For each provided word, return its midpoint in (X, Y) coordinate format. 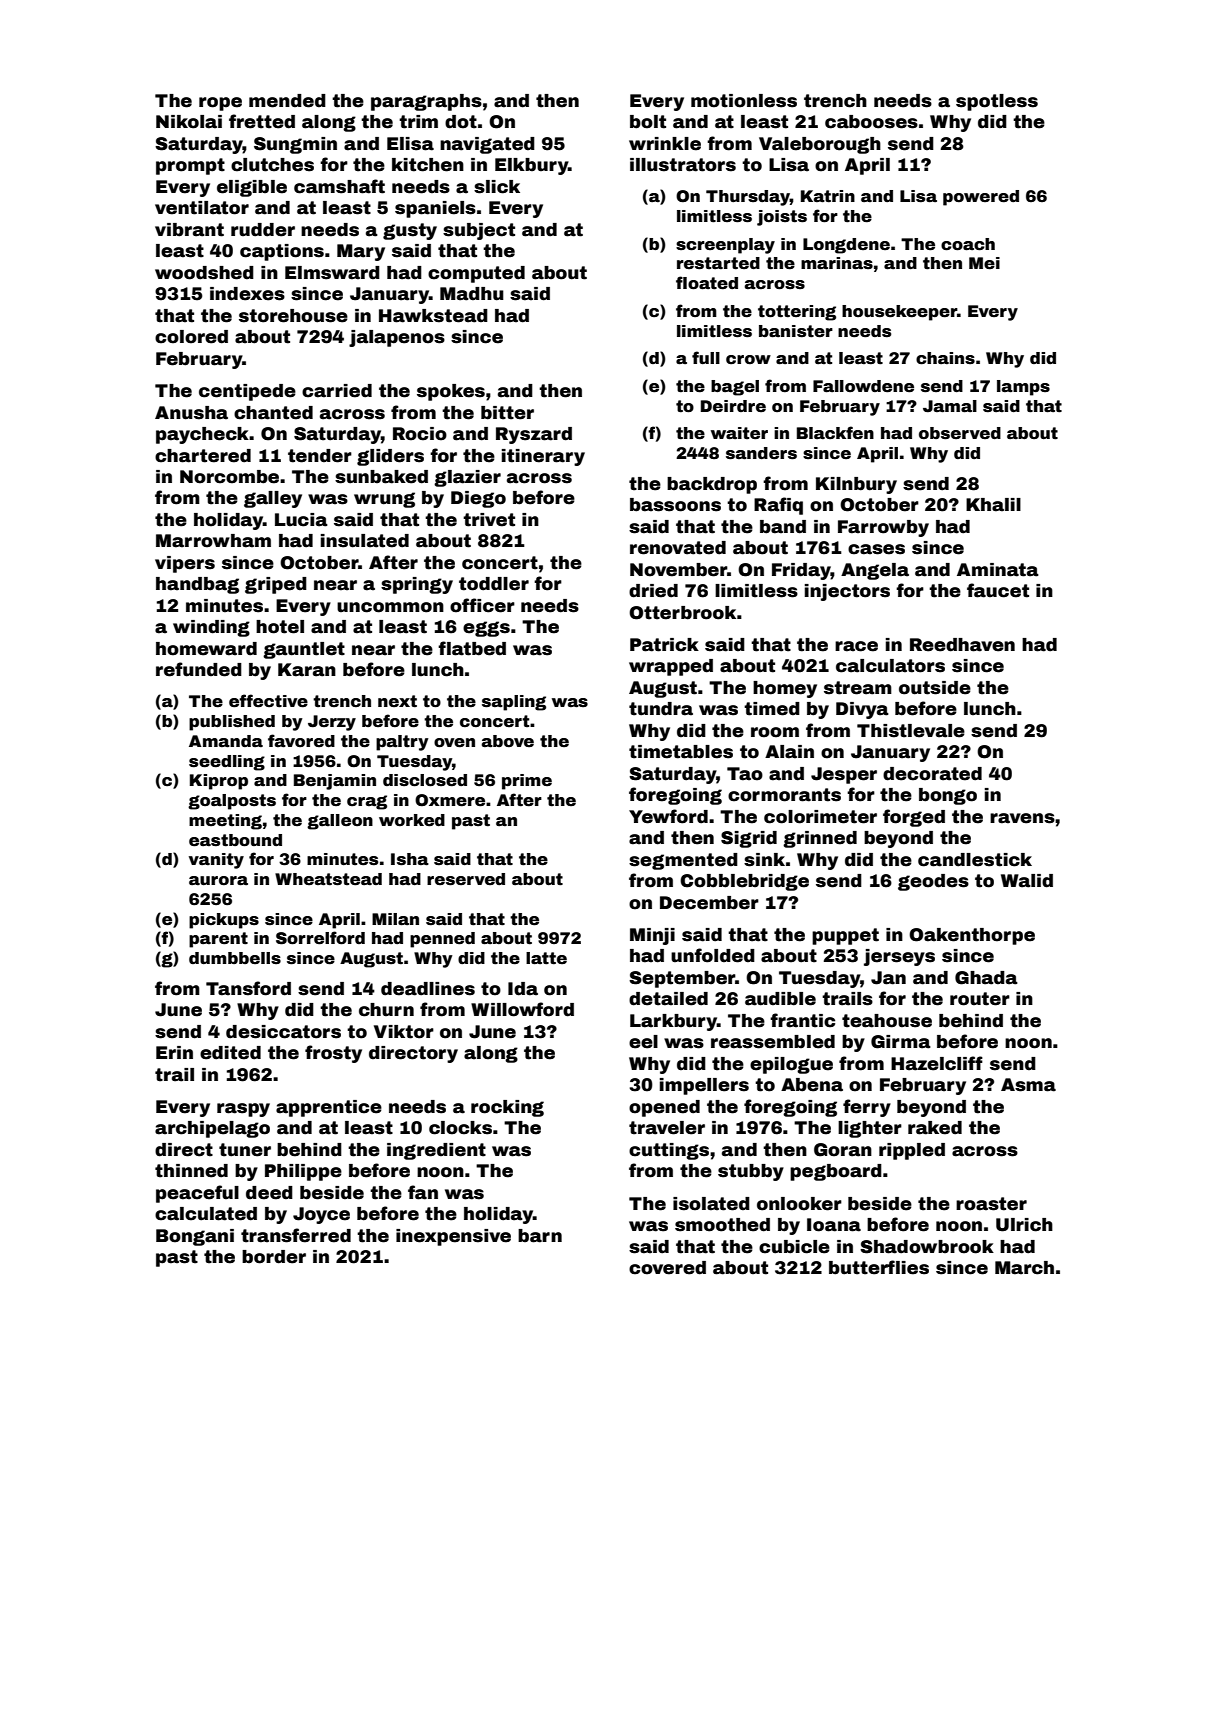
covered (667, 1268)
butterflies (879, 1267)
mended (287, 101)
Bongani (195, 1237)
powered (981, 198)
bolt (648, 122)
